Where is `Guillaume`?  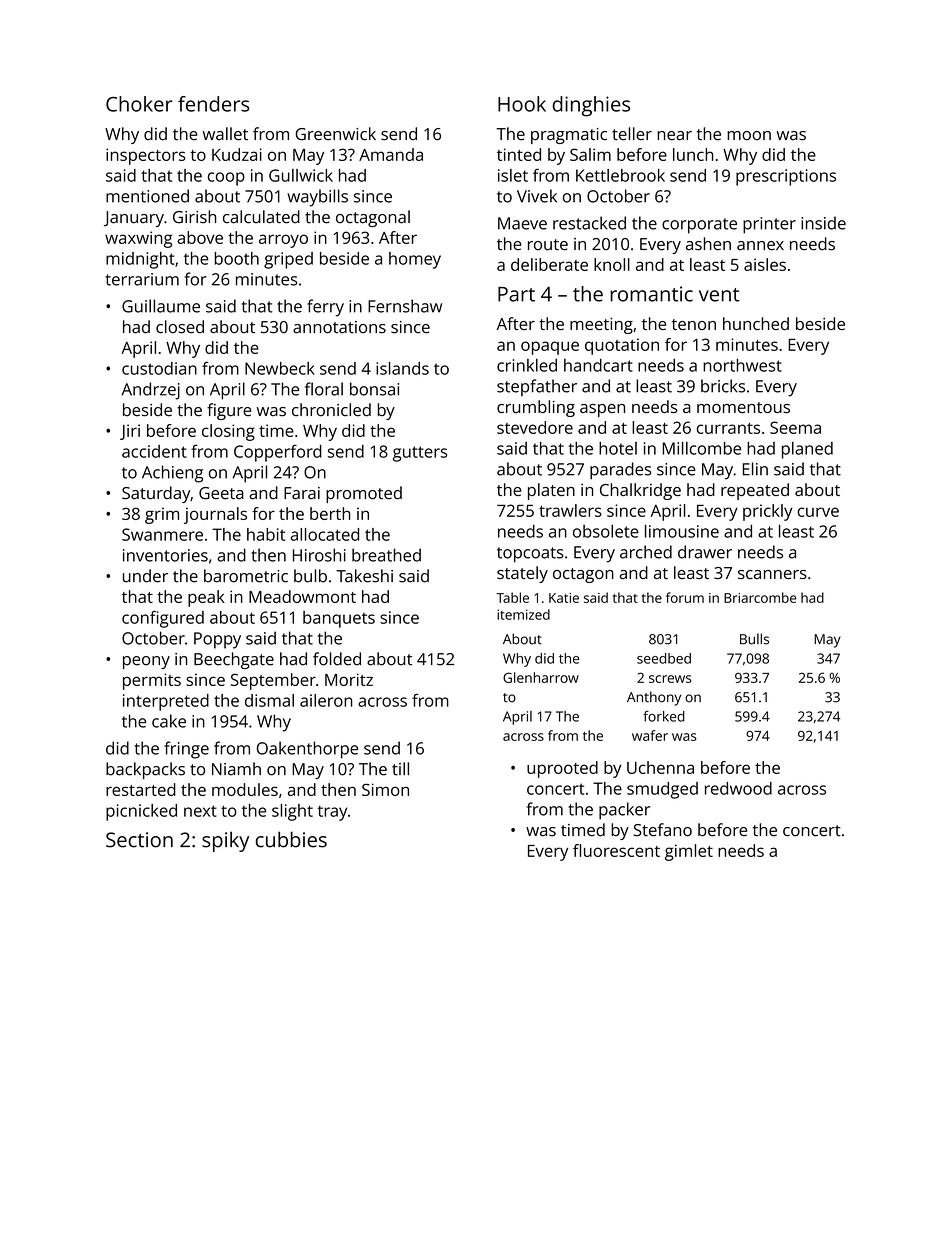
Guillaume is located at coordinates (161, 306).
